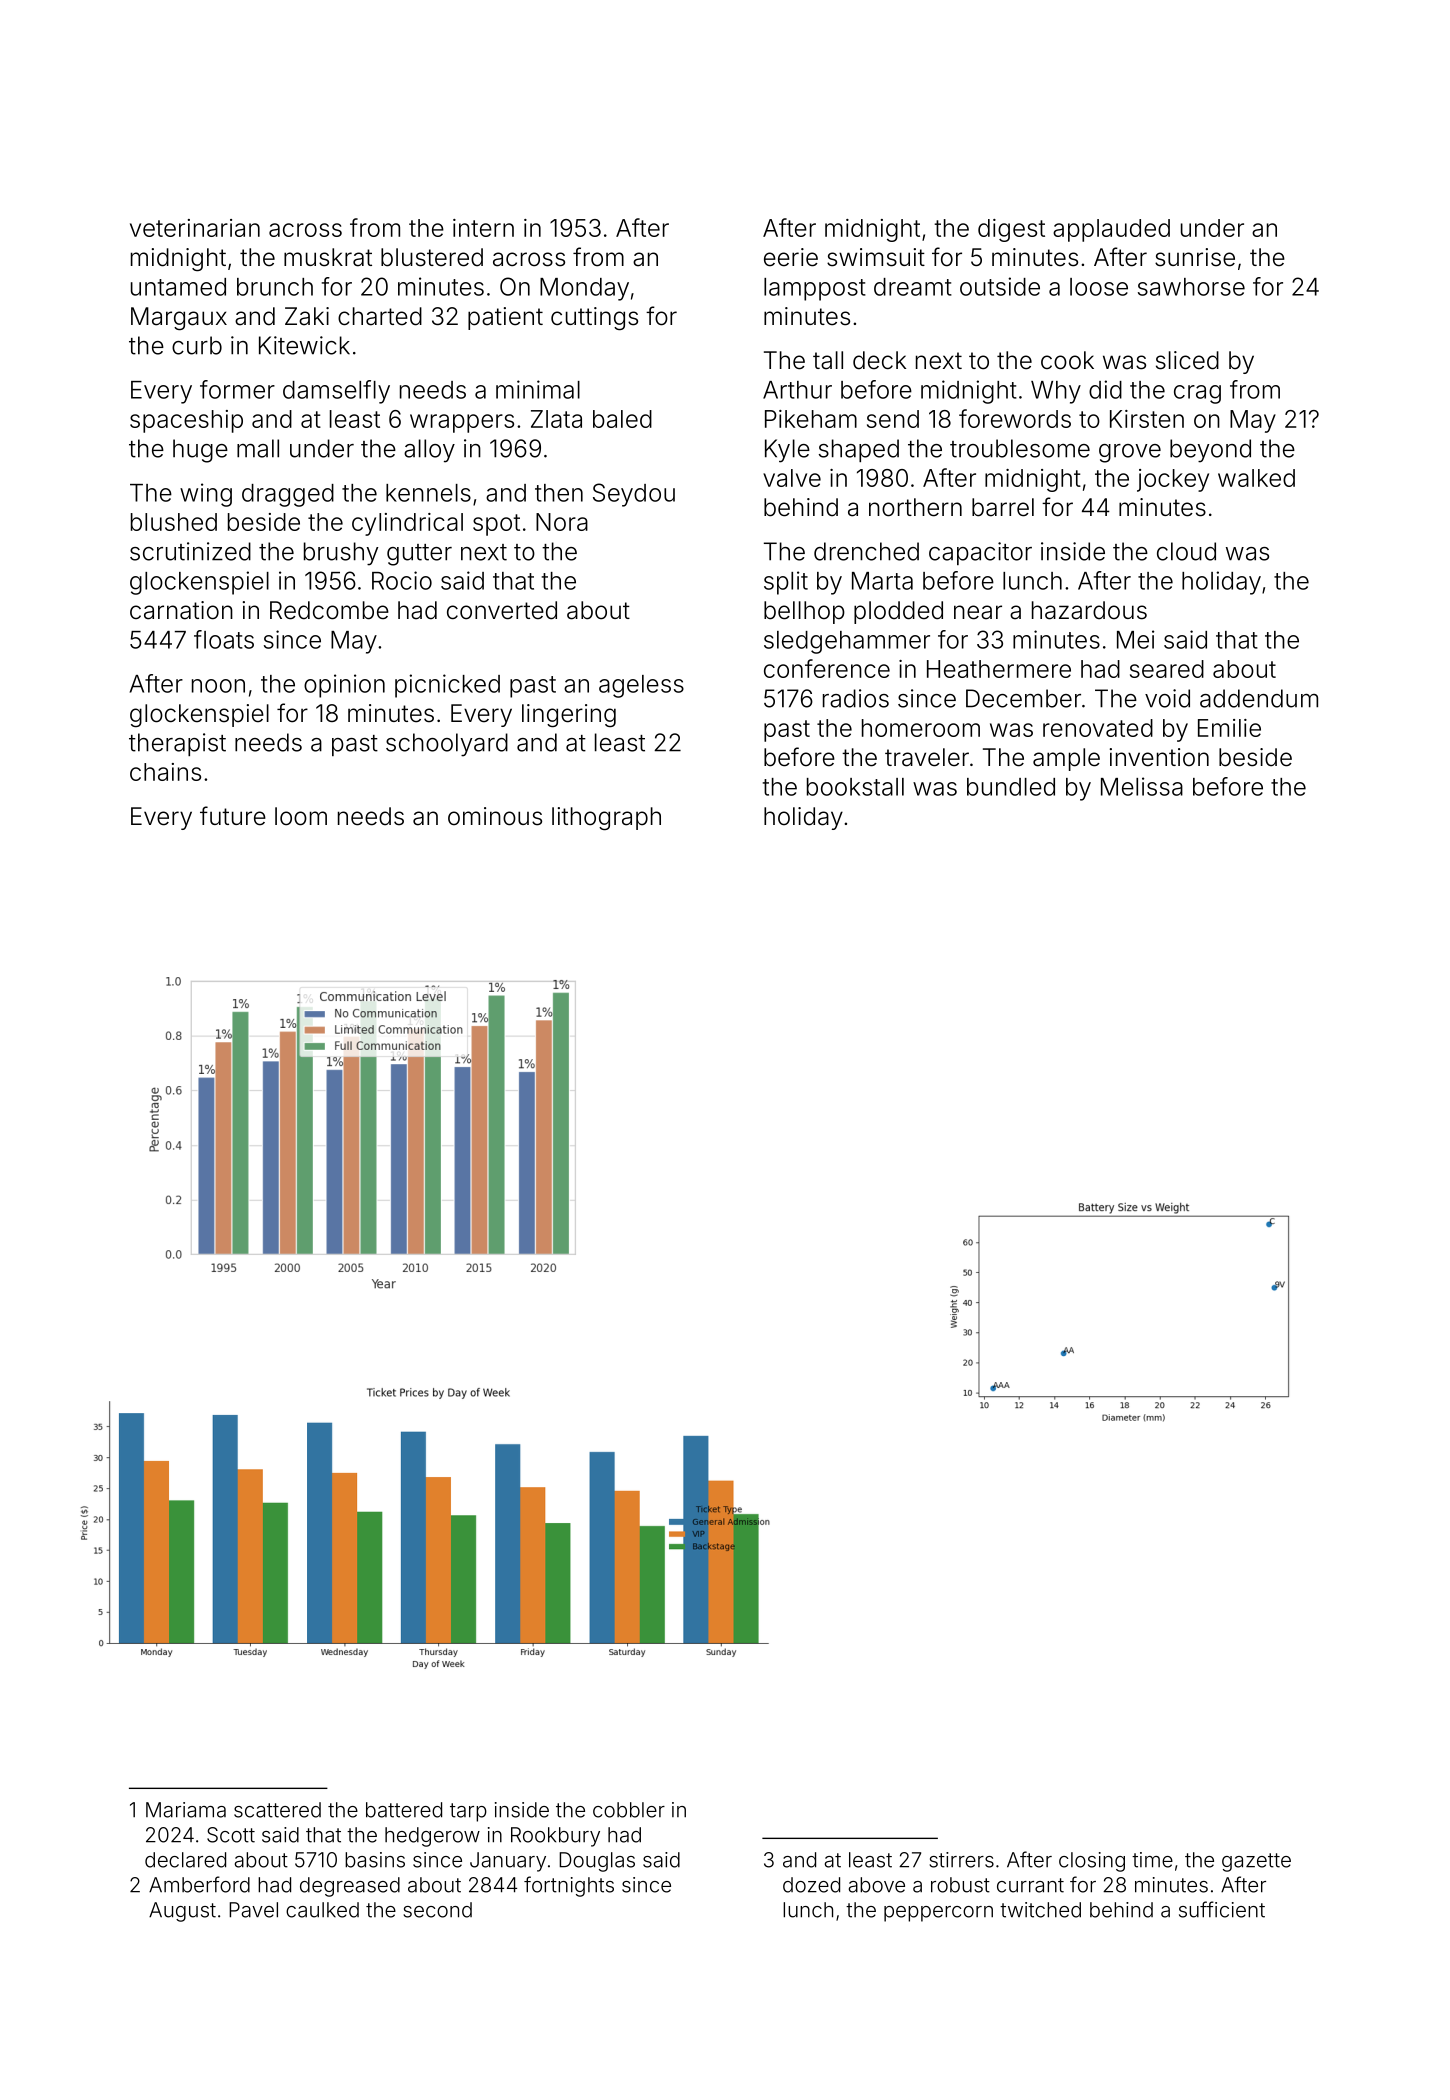  What do you see at coordinates (1222, 1909) in the screenshot?
I see `sufficient` at bounding box center [1222, 1909].
